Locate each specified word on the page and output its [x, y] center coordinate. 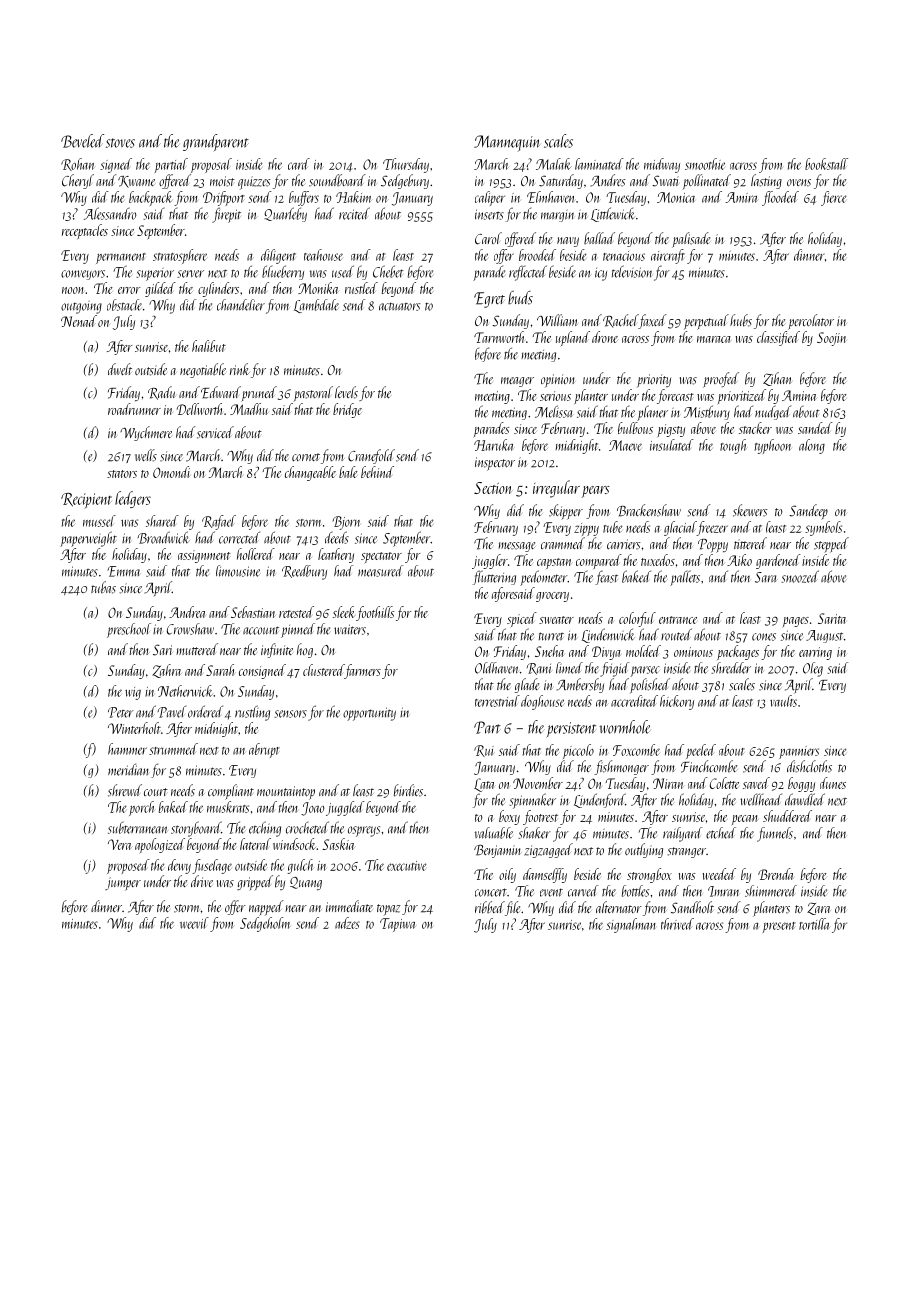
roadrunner [134, 409]
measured [380, 571]
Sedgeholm [265, 924]
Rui [484, 751]
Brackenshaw [649, 510]
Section [493, 488]
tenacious [624, 256]
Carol [488, 238]
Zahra [166, 671]
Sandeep [808, 511]
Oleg [813, 669]
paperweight [88, 539]
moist [222, 181]
